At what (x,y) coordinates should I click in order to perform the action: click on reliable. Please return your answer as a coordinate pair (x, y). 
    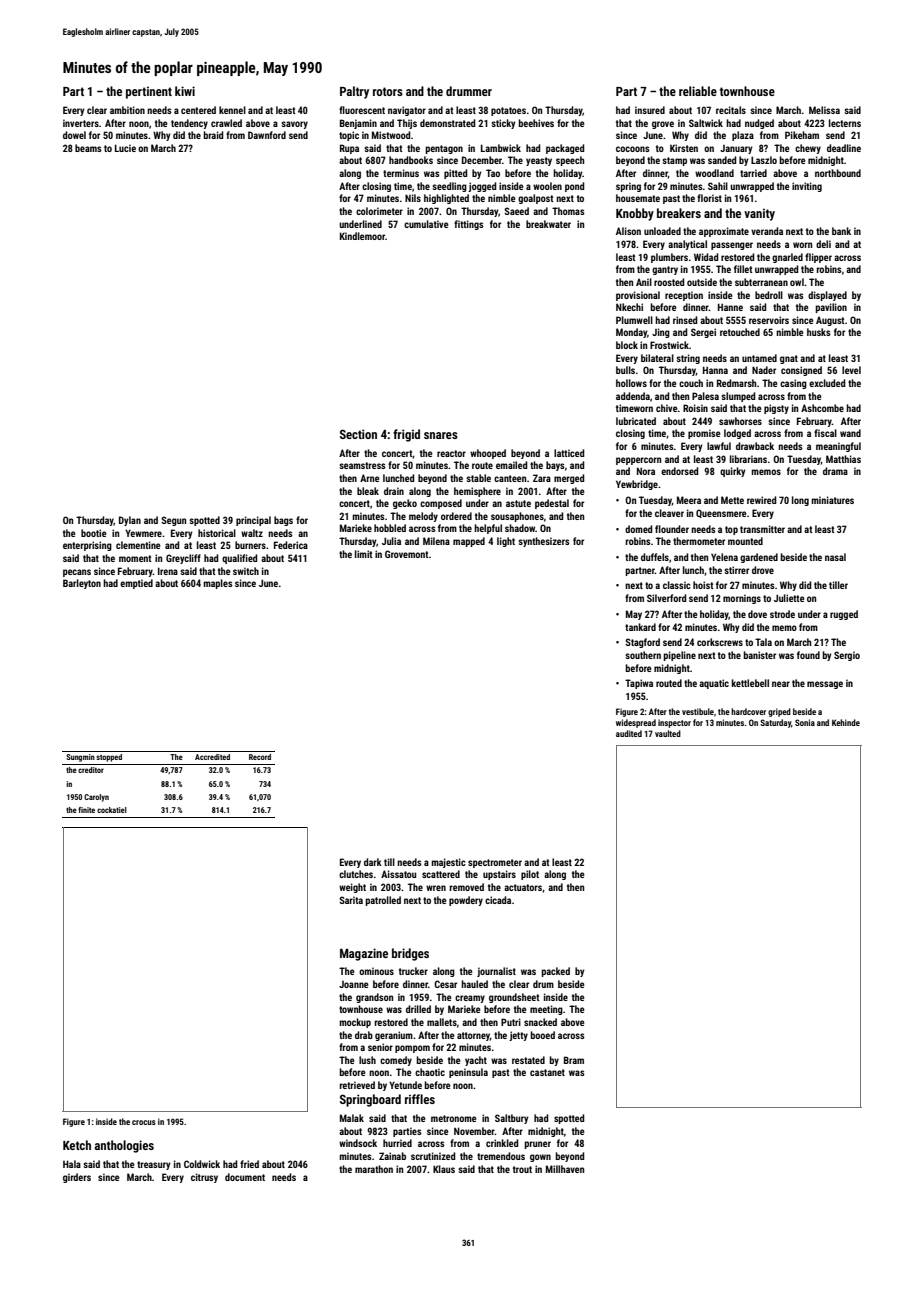
    Looking at the image, I should click on (698, 91).
